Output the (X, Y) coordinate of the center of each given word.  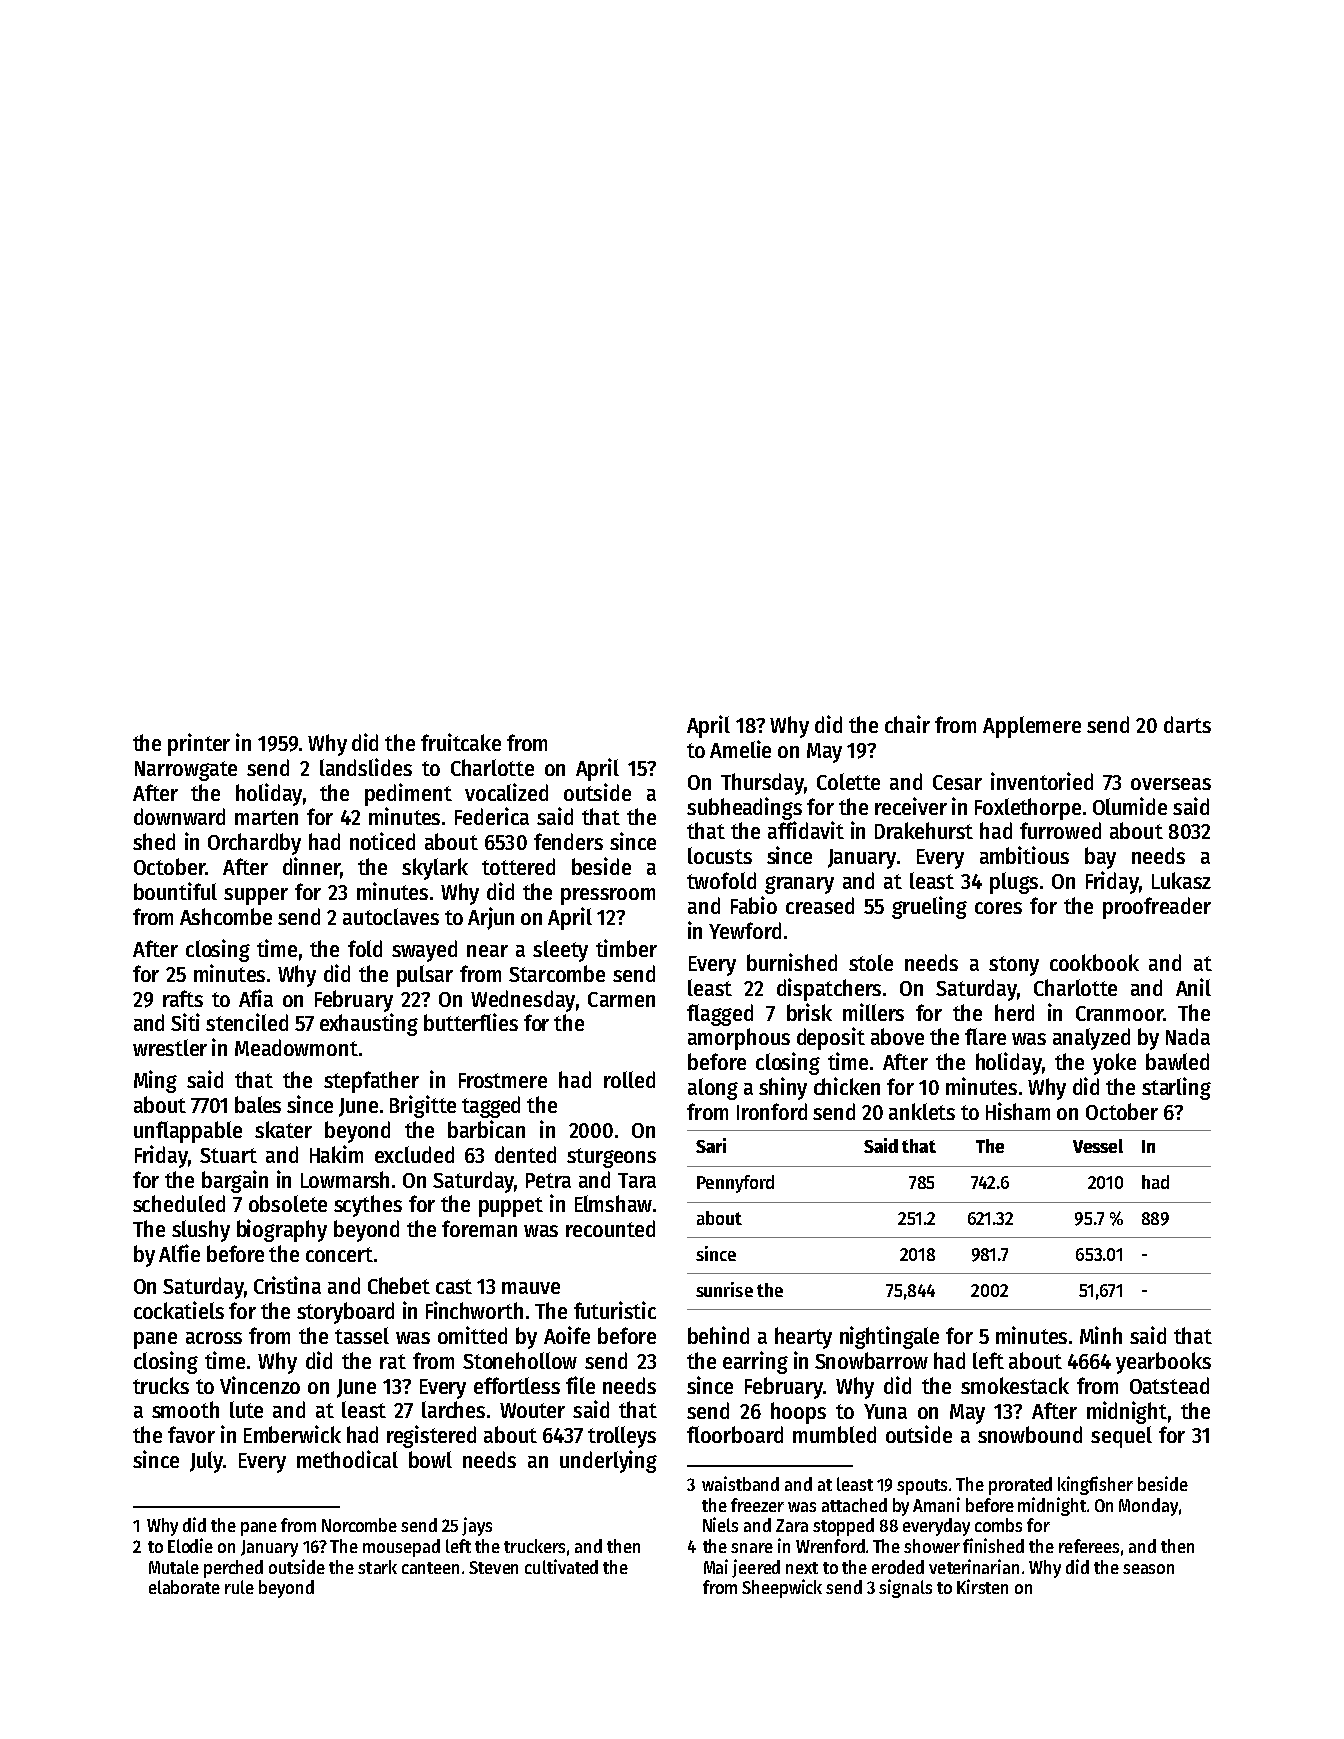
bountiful (175, 891)
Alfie (179, 1253)
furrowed (1060, 830)
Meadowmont (296, 1047)
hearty (803, 1338)
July (206, 1462)
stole (871, 962)
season (1148, 1569)
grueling (929, 907)
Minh (1101, 1335)
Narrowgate (186, 771)
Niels (720, 1524)
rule (239, 1587)
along (713, 1089)
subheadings (744, 808)
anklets (922, 1111)
